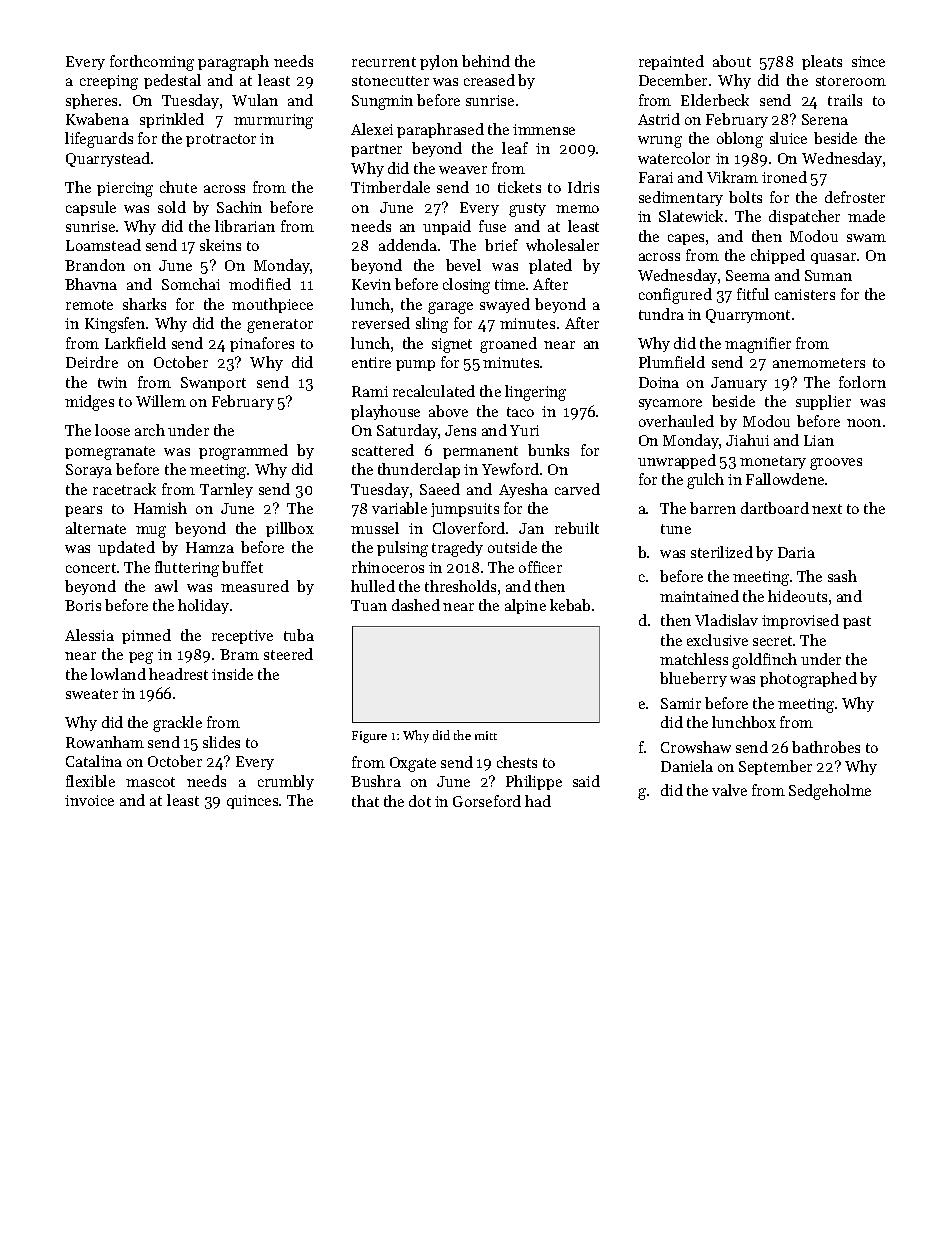 This screenshot has width=952, height=1233. I want to click on sycamore, so click(670, 404).
